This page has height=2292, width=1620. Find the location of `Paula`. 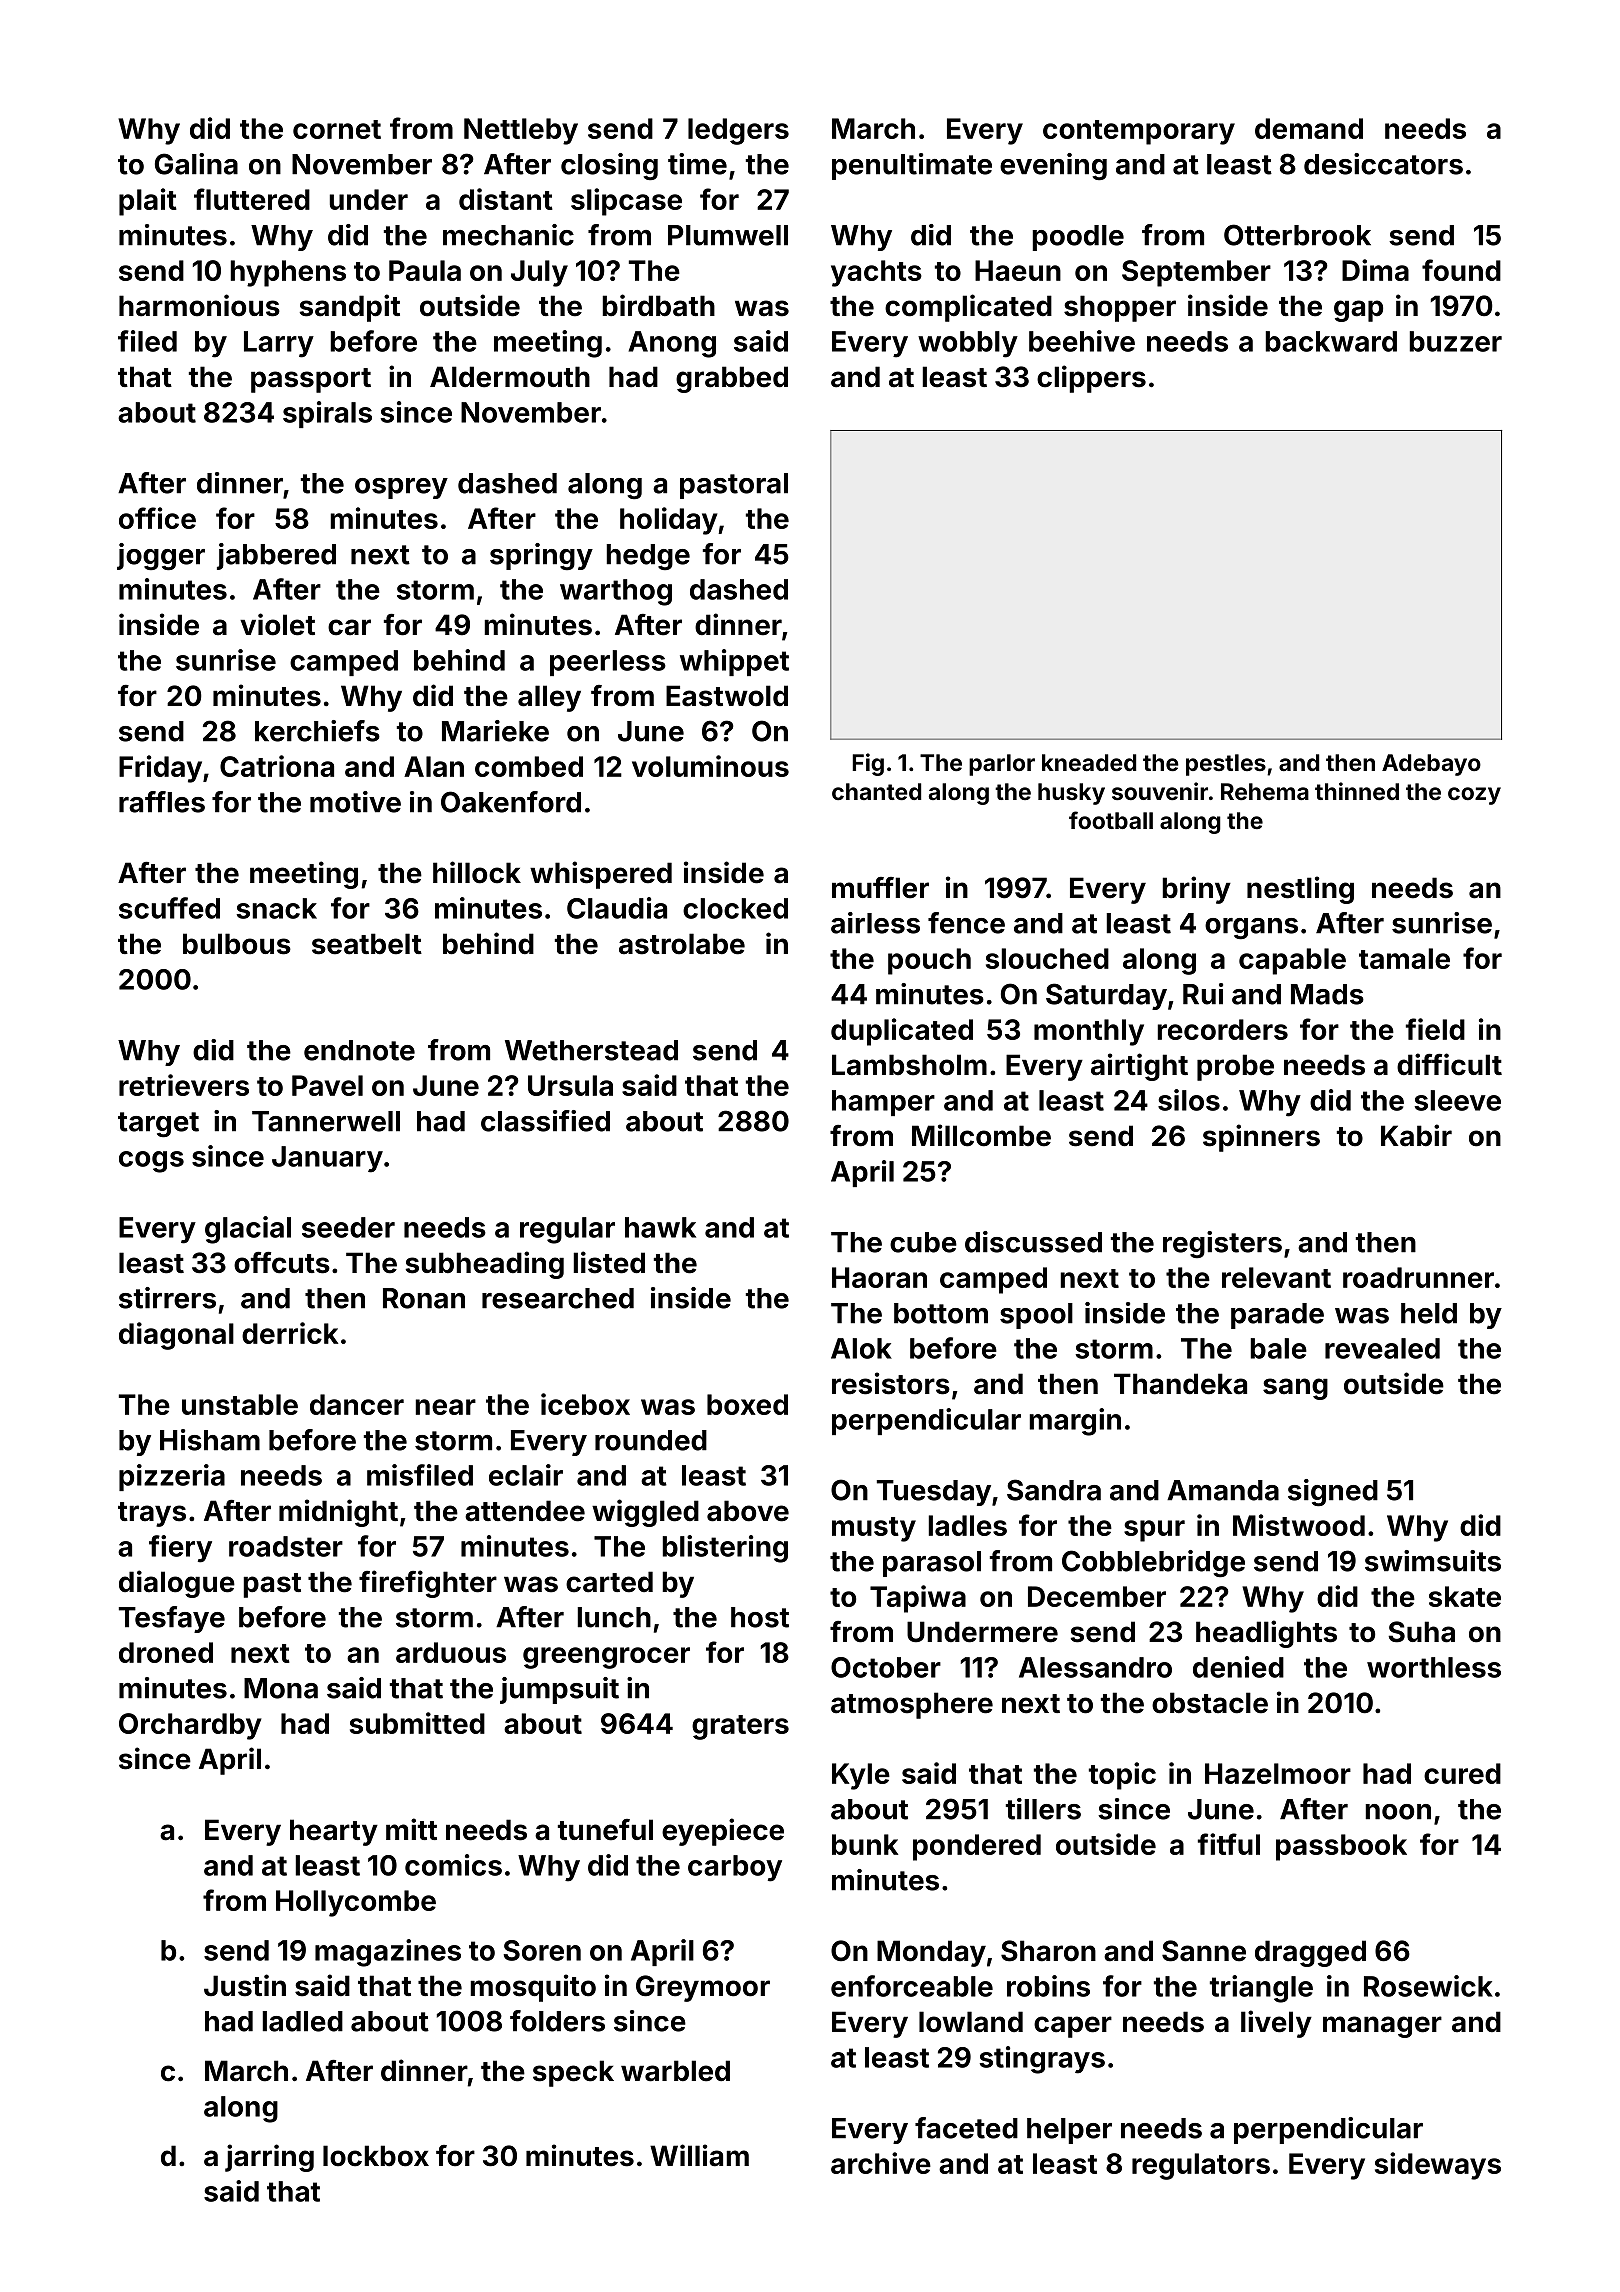

Paula is located at coordinates (425, 270).
